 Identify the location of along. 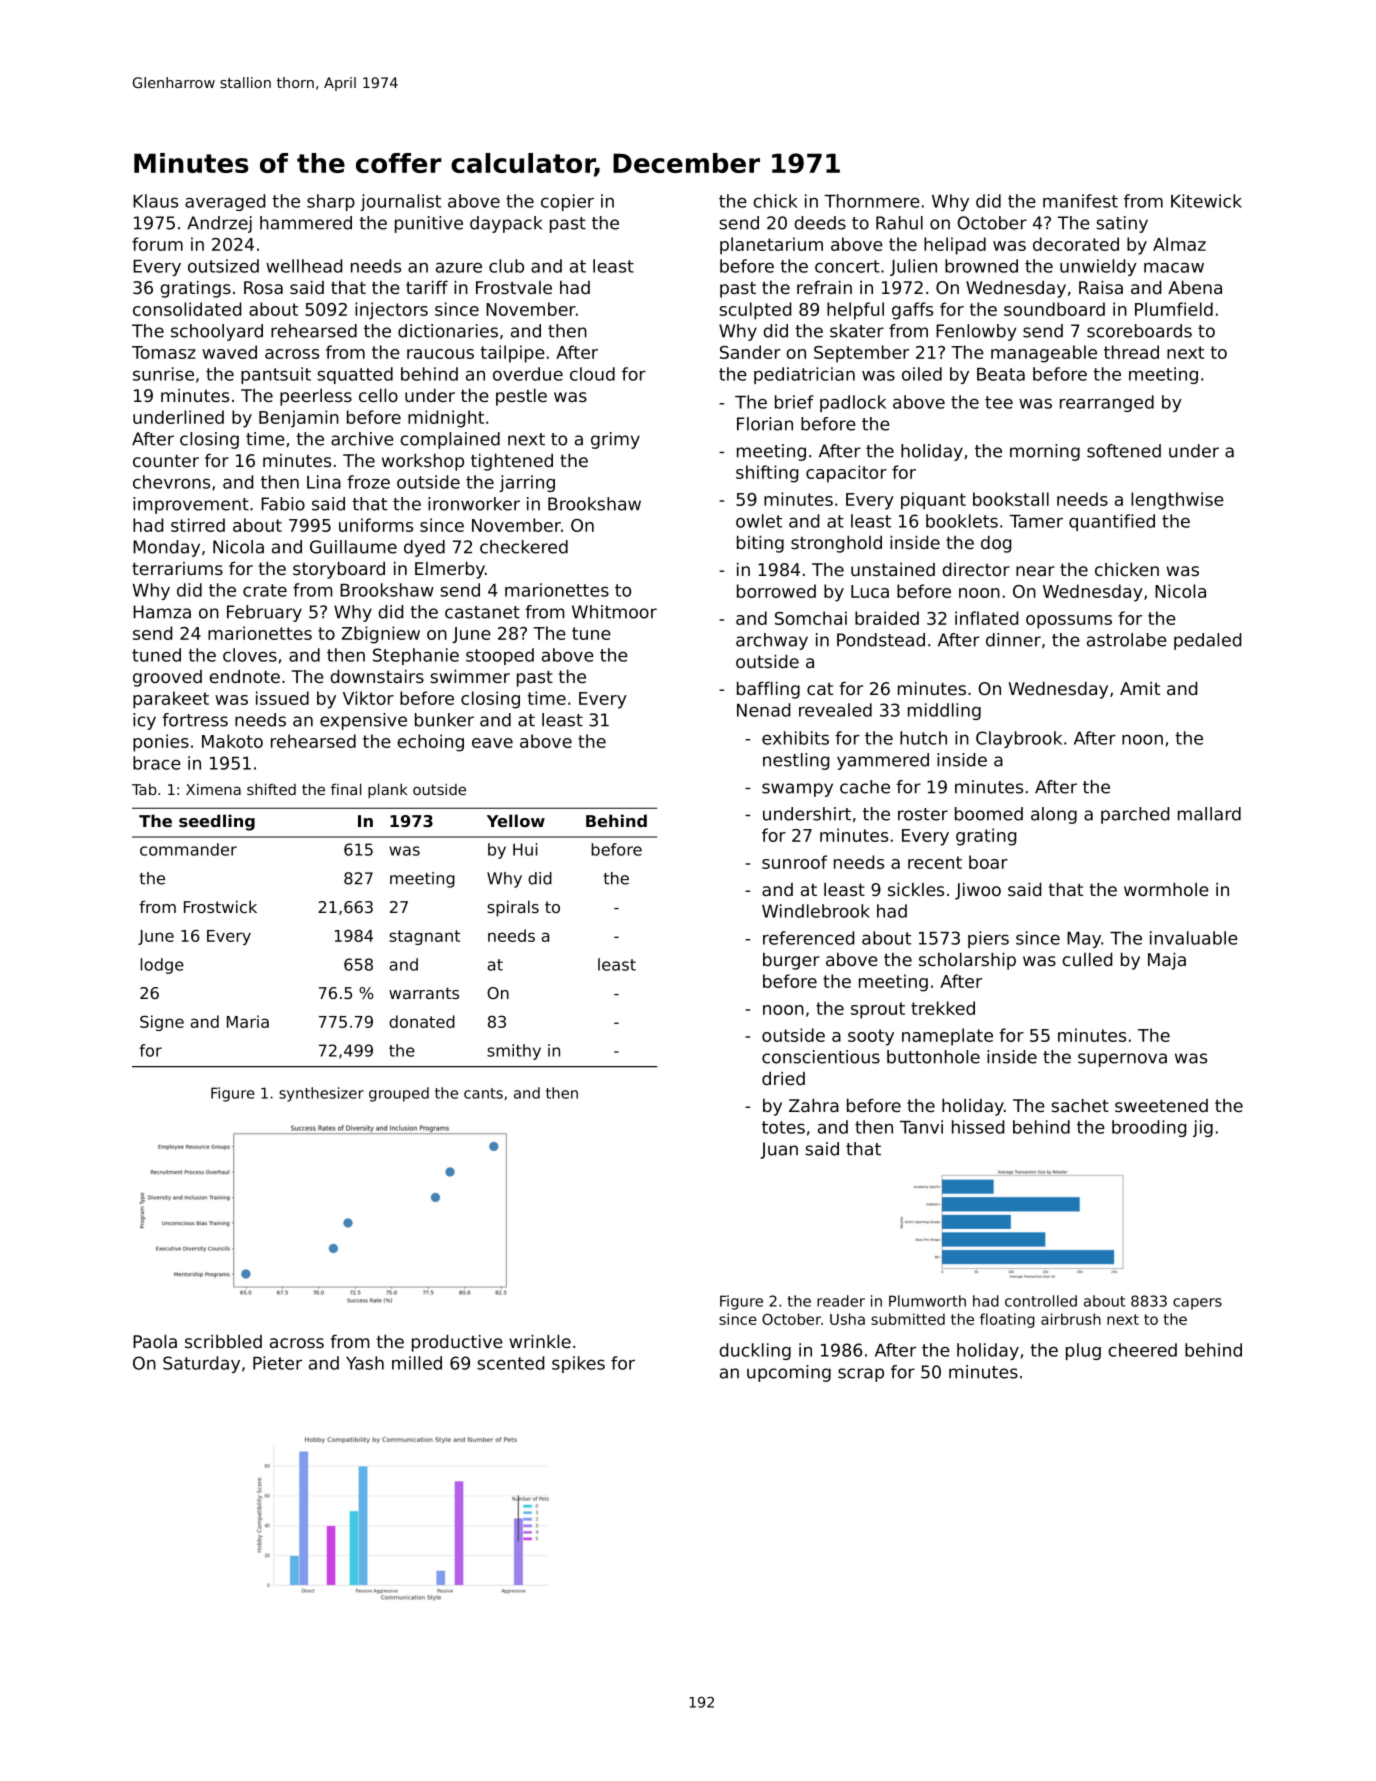
(1054, 815).
